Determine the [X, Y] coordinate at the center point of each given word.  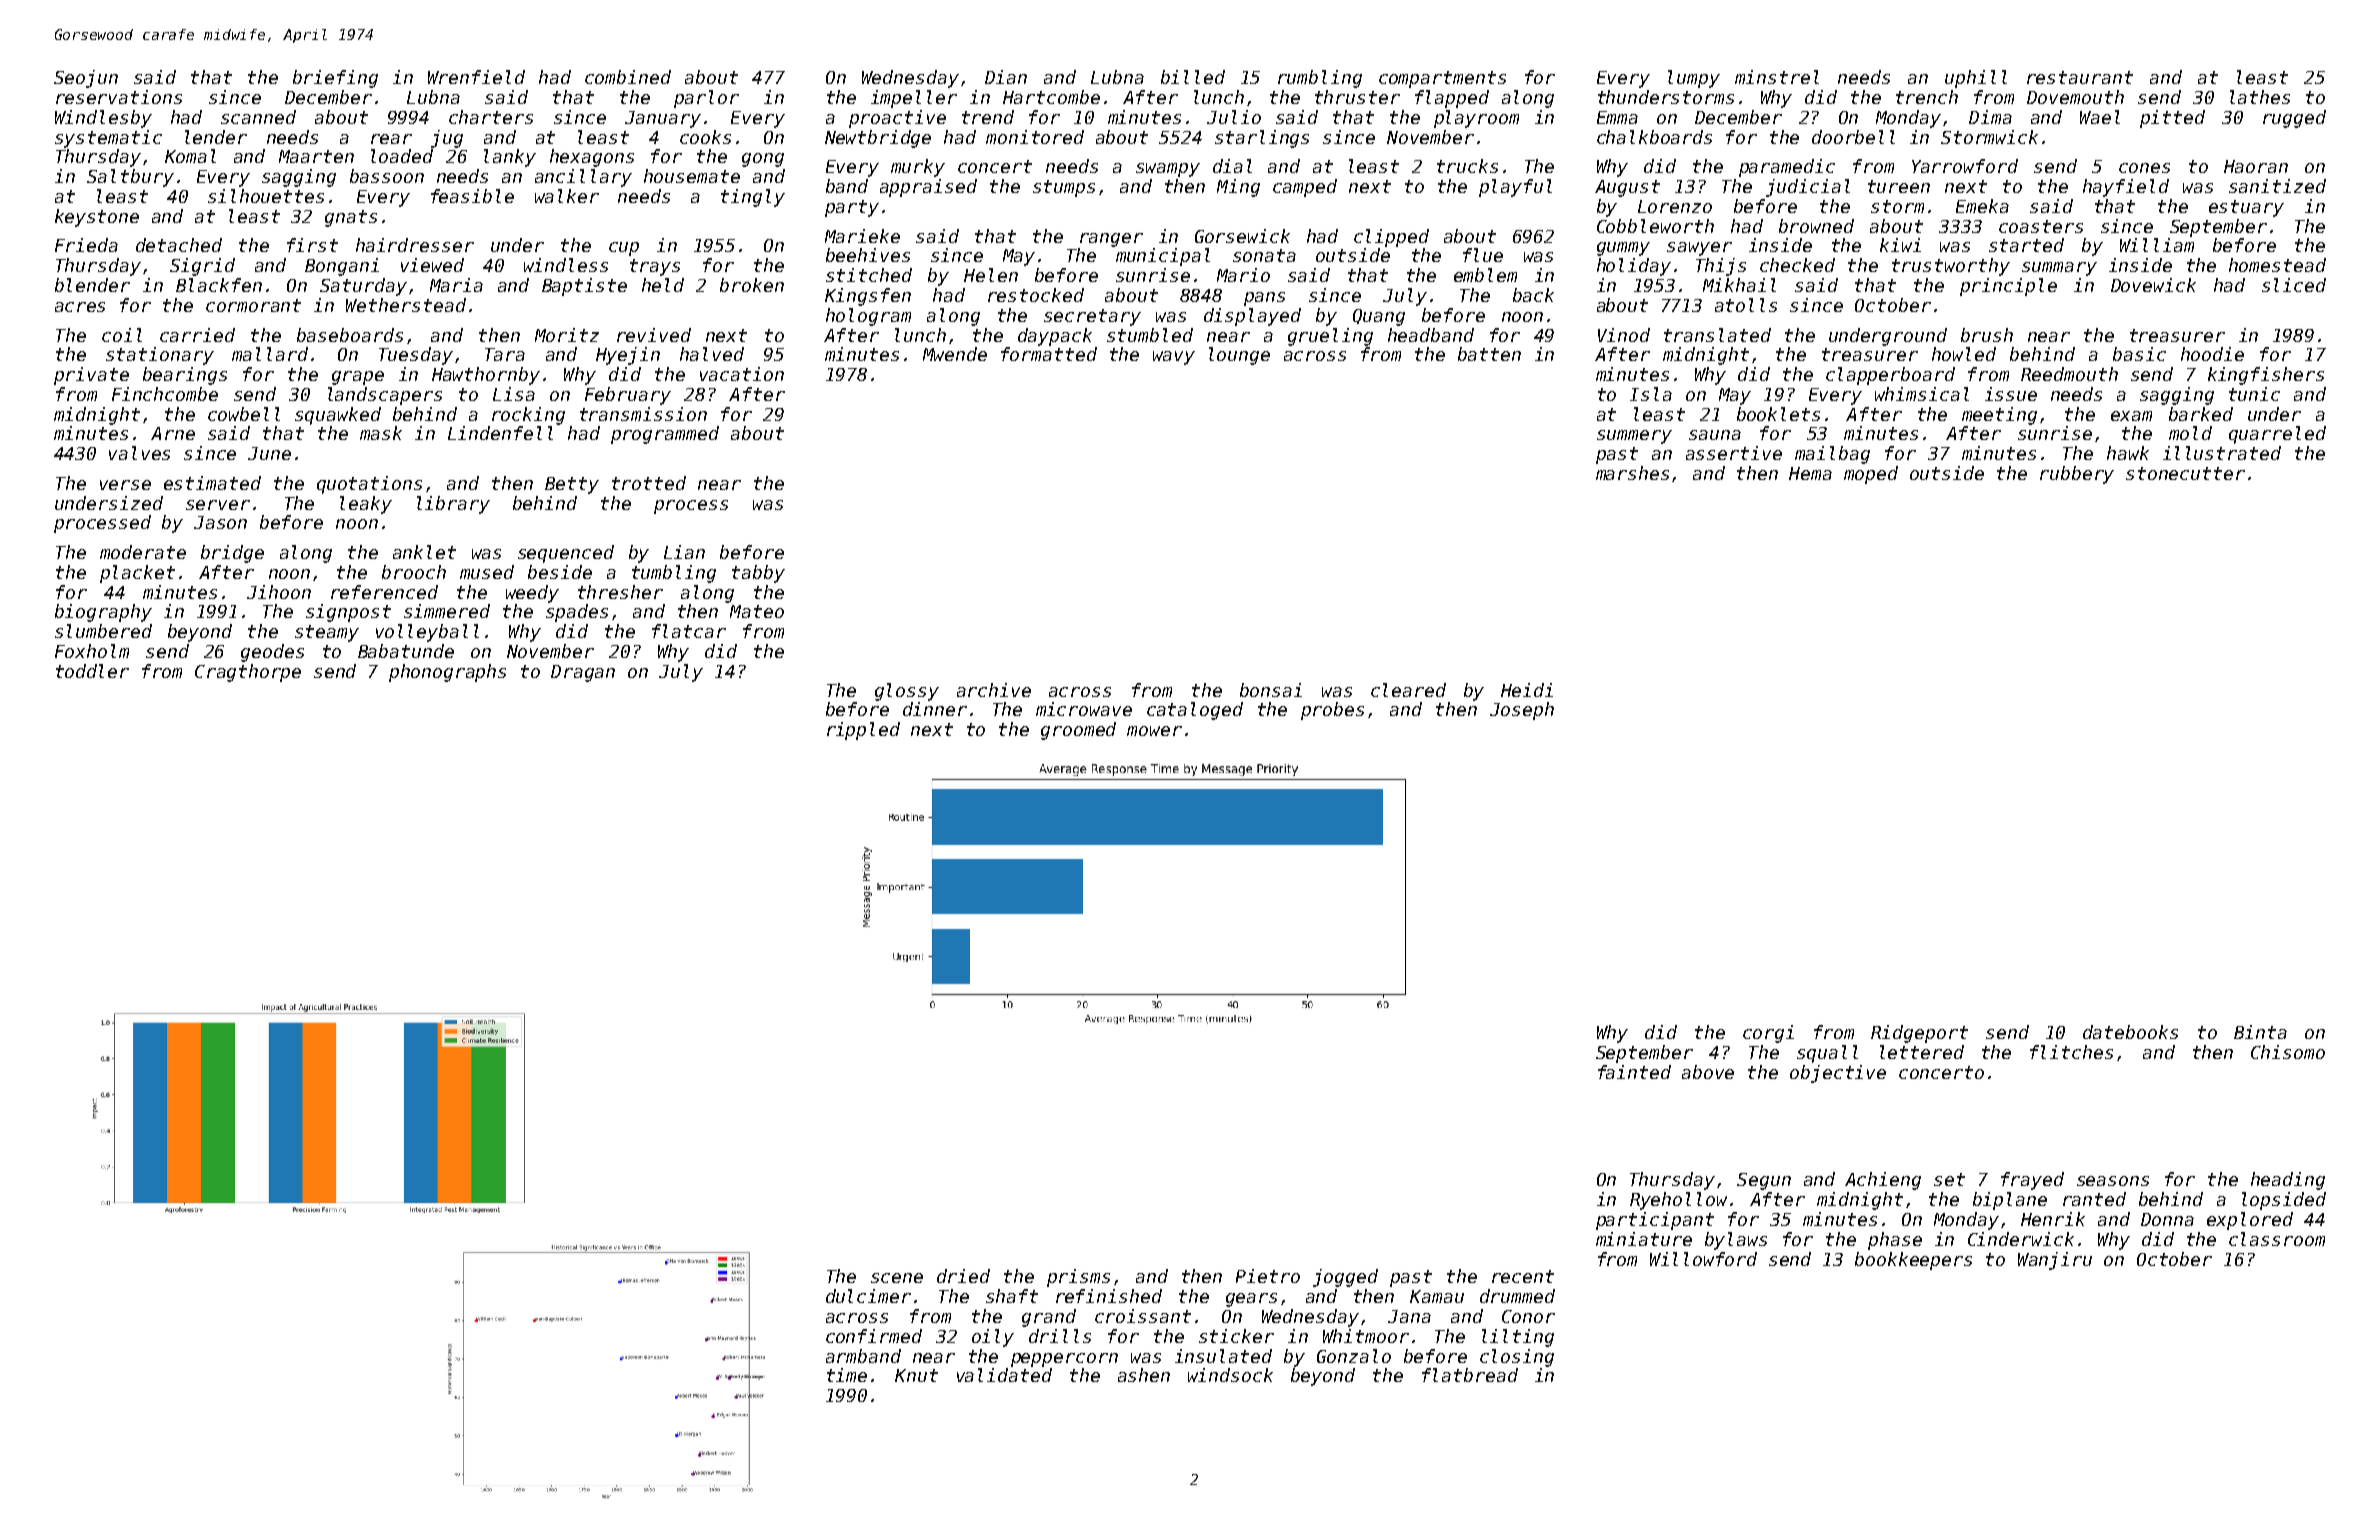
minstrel [1777, 77]
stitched [869, 275]
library [453, 505]
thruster [1357, 97]
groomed [1078, 731]
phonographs [447, 673]
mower [1154, 731]
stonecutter [2185, 473]
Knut [916, 1375]
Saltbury [130, 178]
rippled [863, 731]
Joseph [1522, 711]
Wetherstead [406, 305]
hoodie [2212, 354]
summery [1634, 437]
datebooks [2130, 1032]
